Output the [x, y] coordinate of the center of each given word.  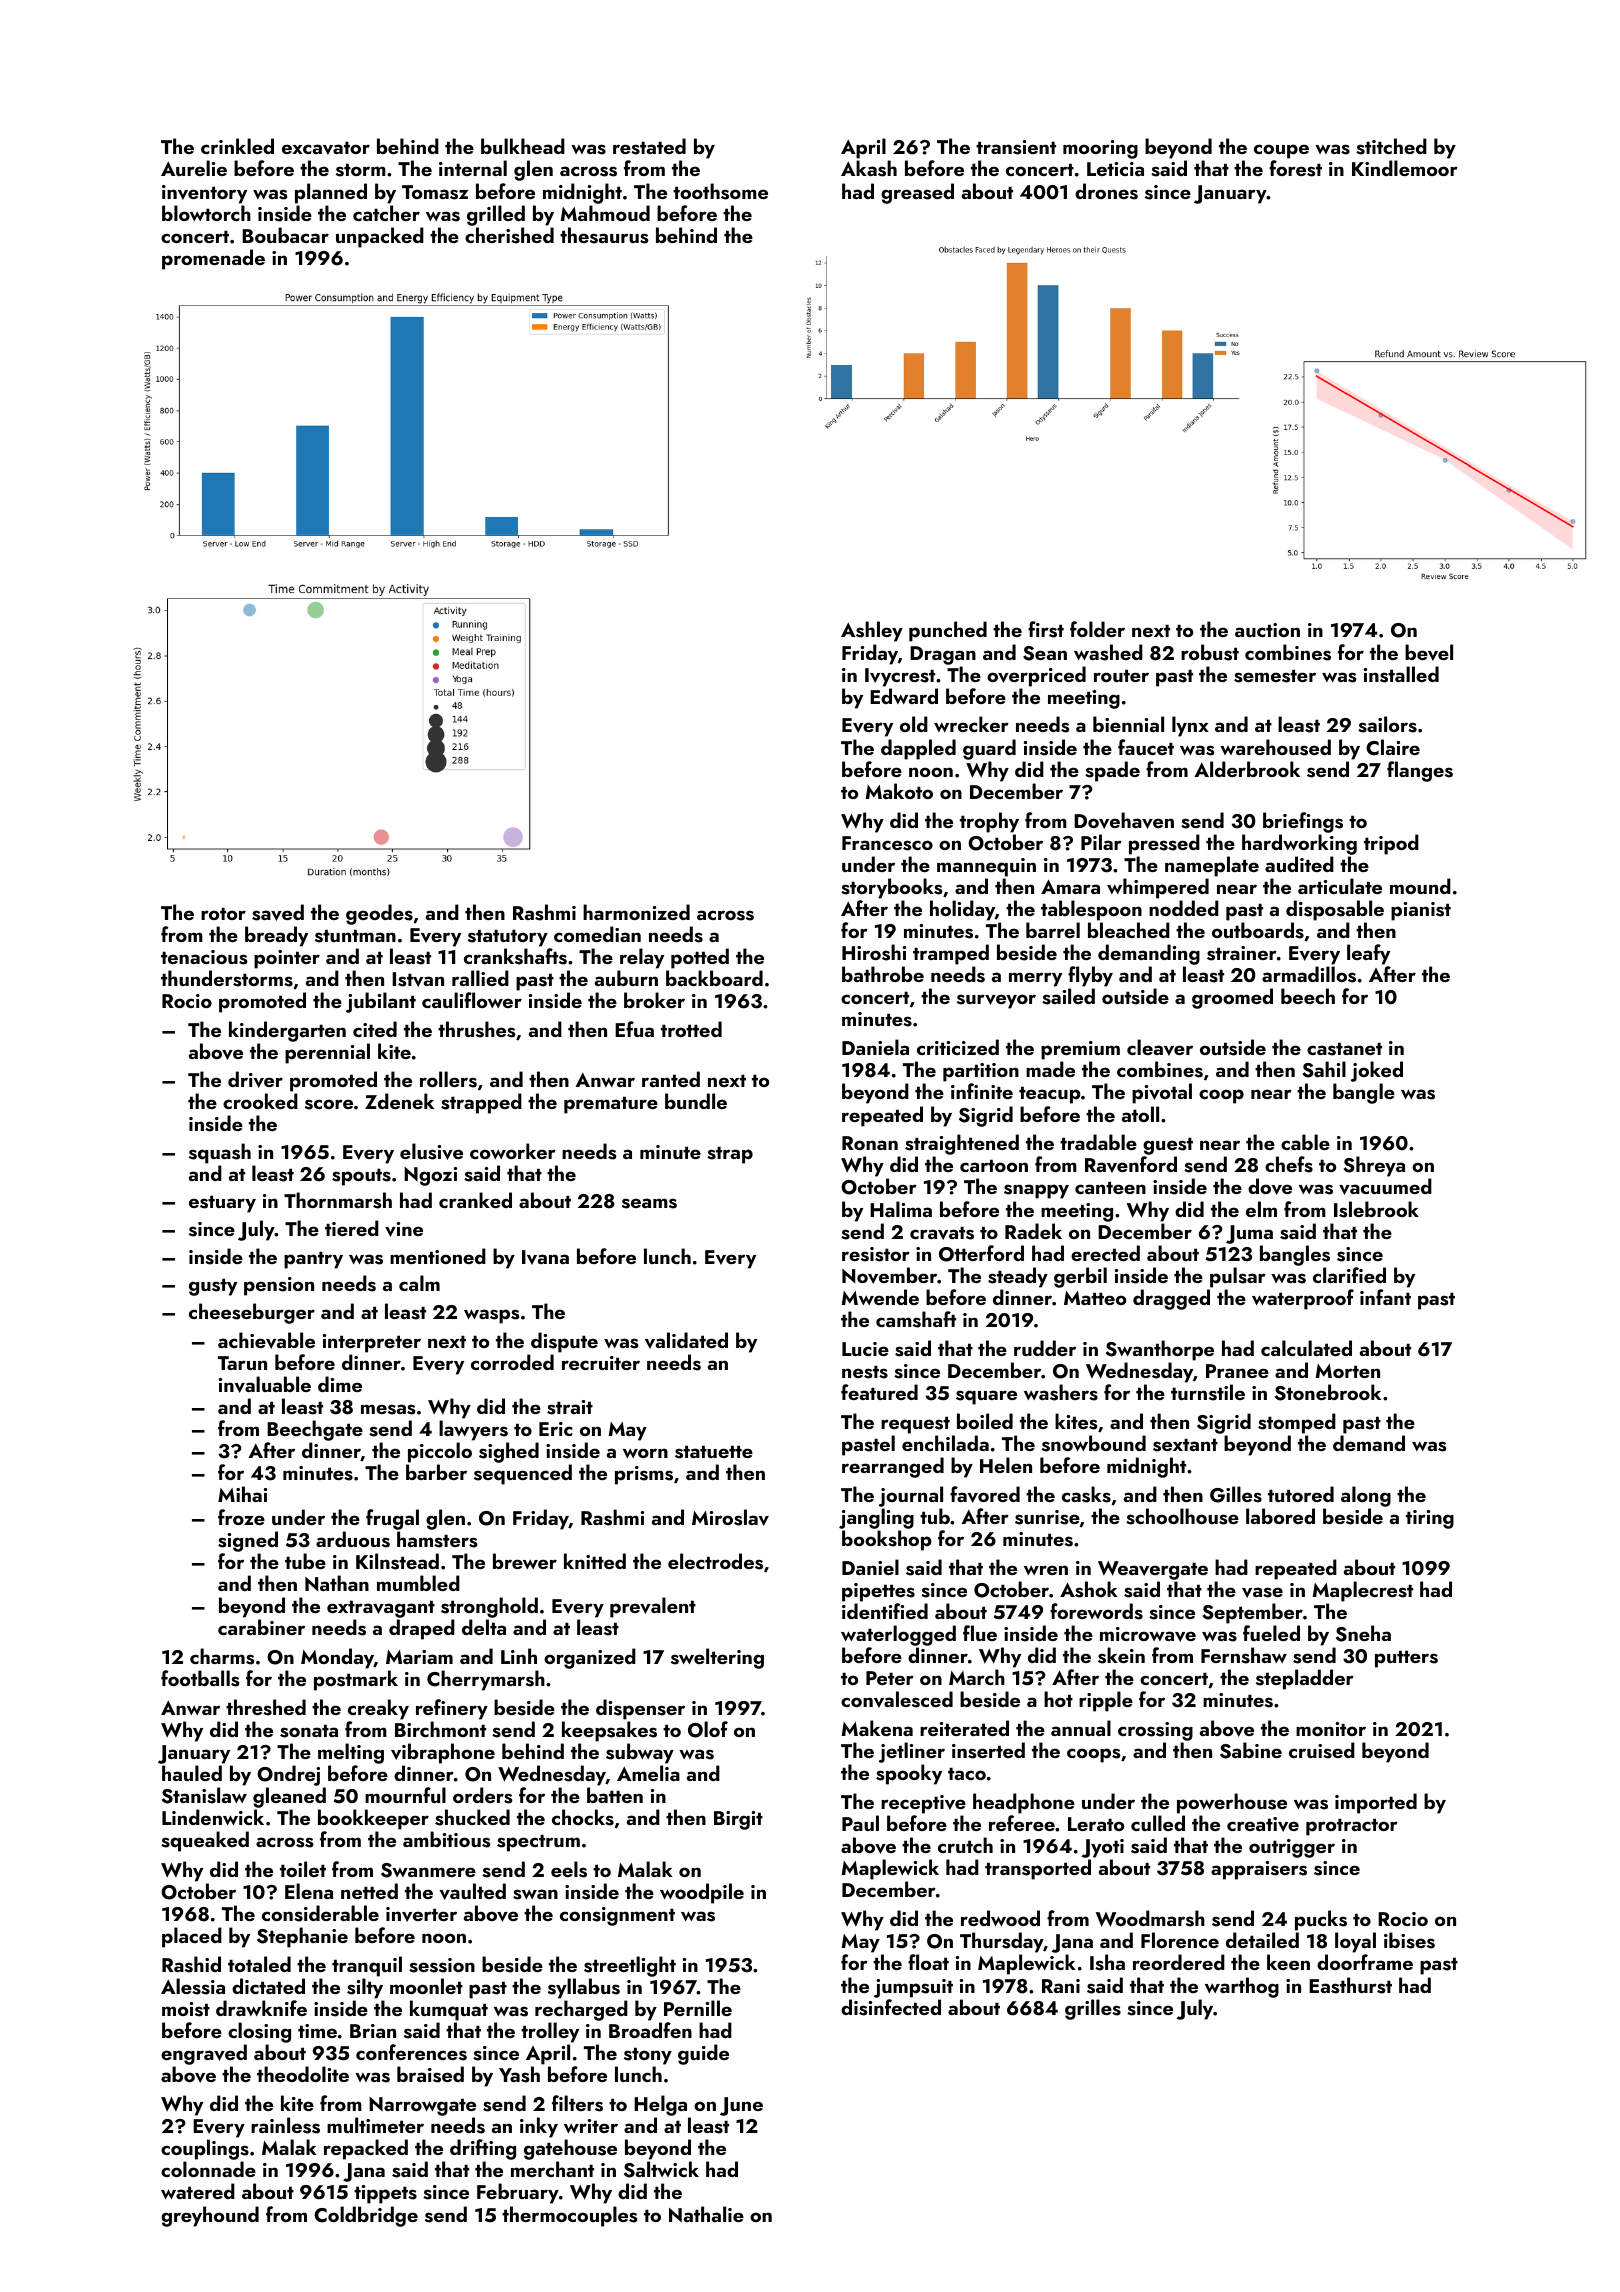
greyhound [210, 2216]
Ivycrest [900, 677]
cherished [509, 235]
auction [1267, 630]
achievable [266, 1340]
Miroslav [730, 1517]
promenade [213, 259]
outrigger [1292, 1848]
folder [1097, 629]
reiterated [964, 1728]
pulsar [1238, 1277]
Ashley [872, 631]
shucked [472, 1817]
